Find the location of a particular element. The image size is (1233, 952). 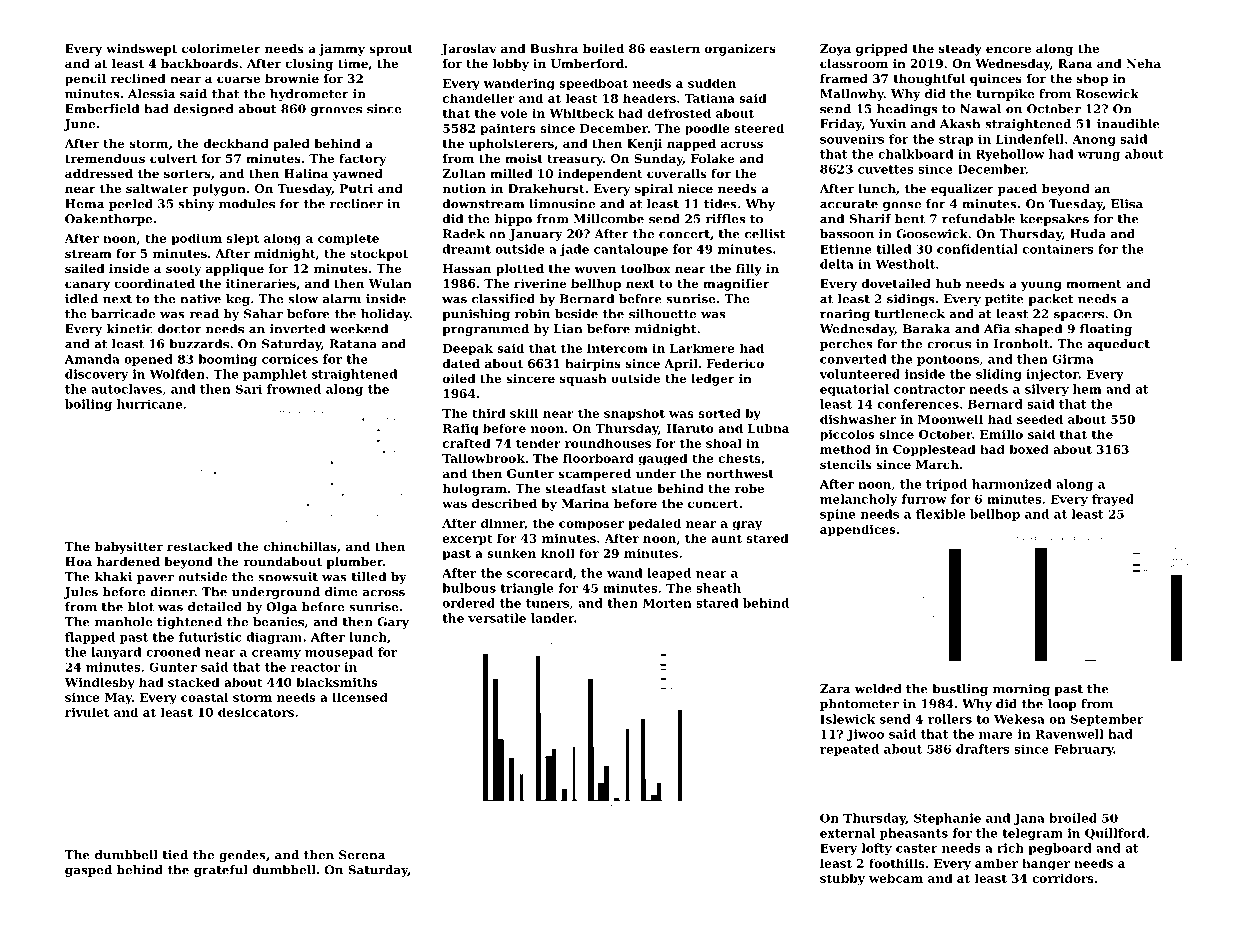

gripped is located at coordinates (882, 50).
